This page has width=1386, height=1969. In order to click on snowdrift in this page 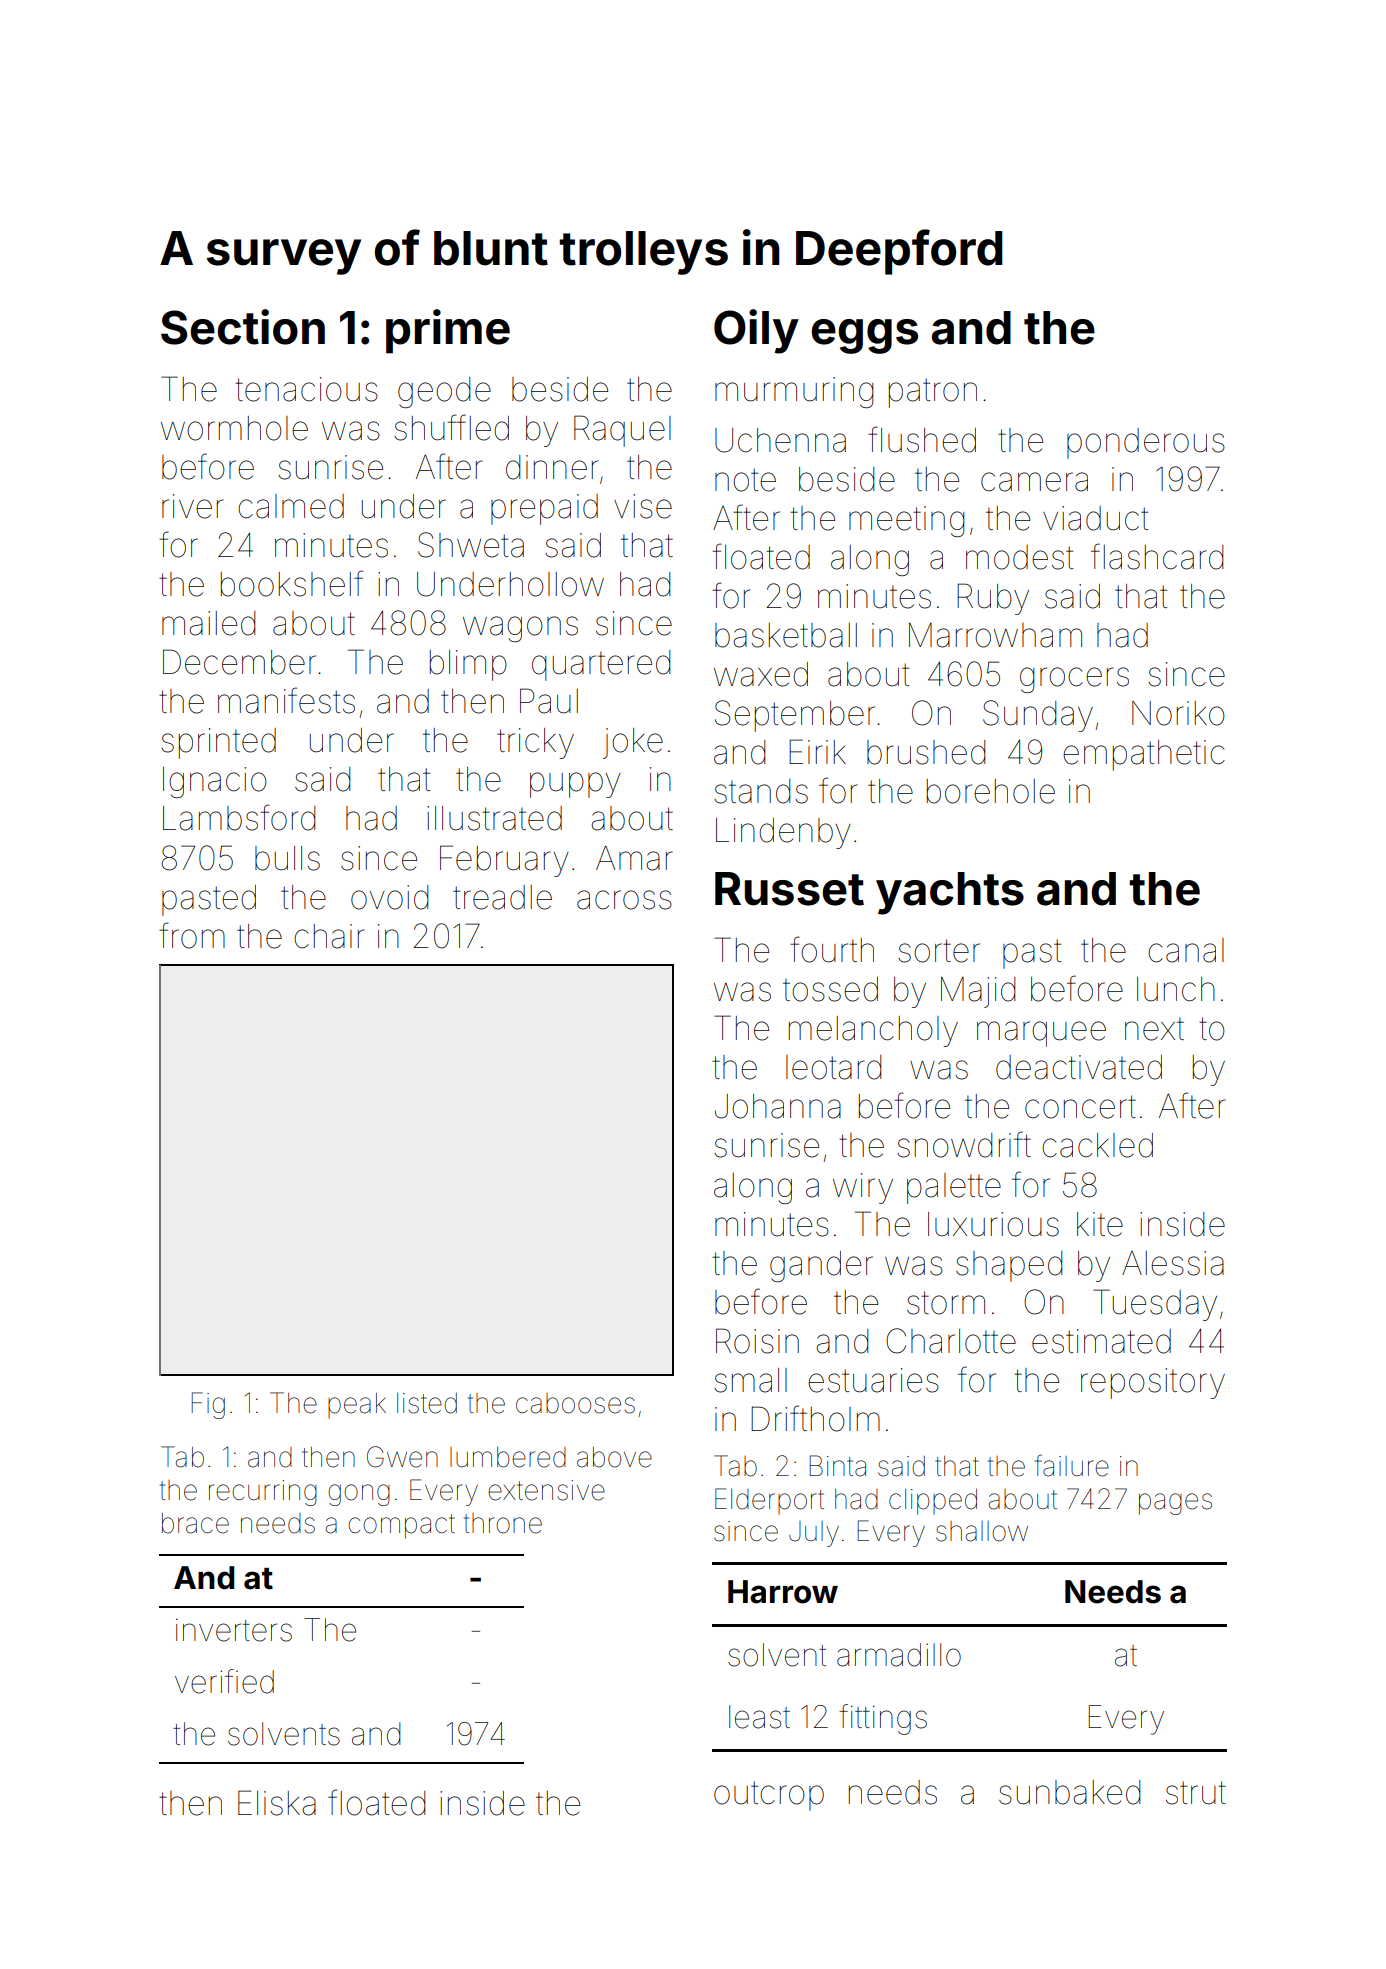, I will do `click(964, 1144)`.
